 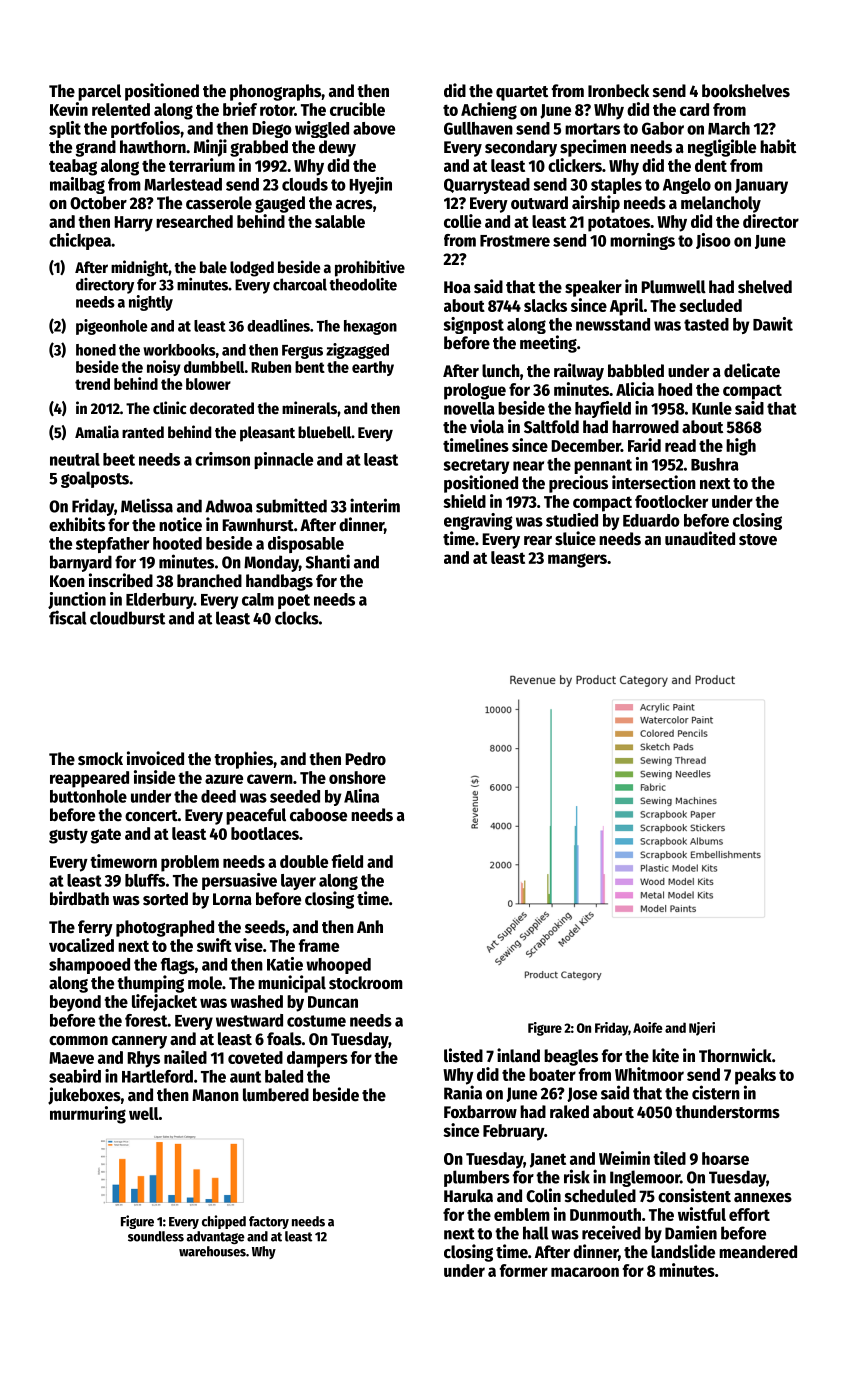 What do you see at coordinates (746, 91) in the image?
I see `bookshelves` at bounding box center [746, 91].
